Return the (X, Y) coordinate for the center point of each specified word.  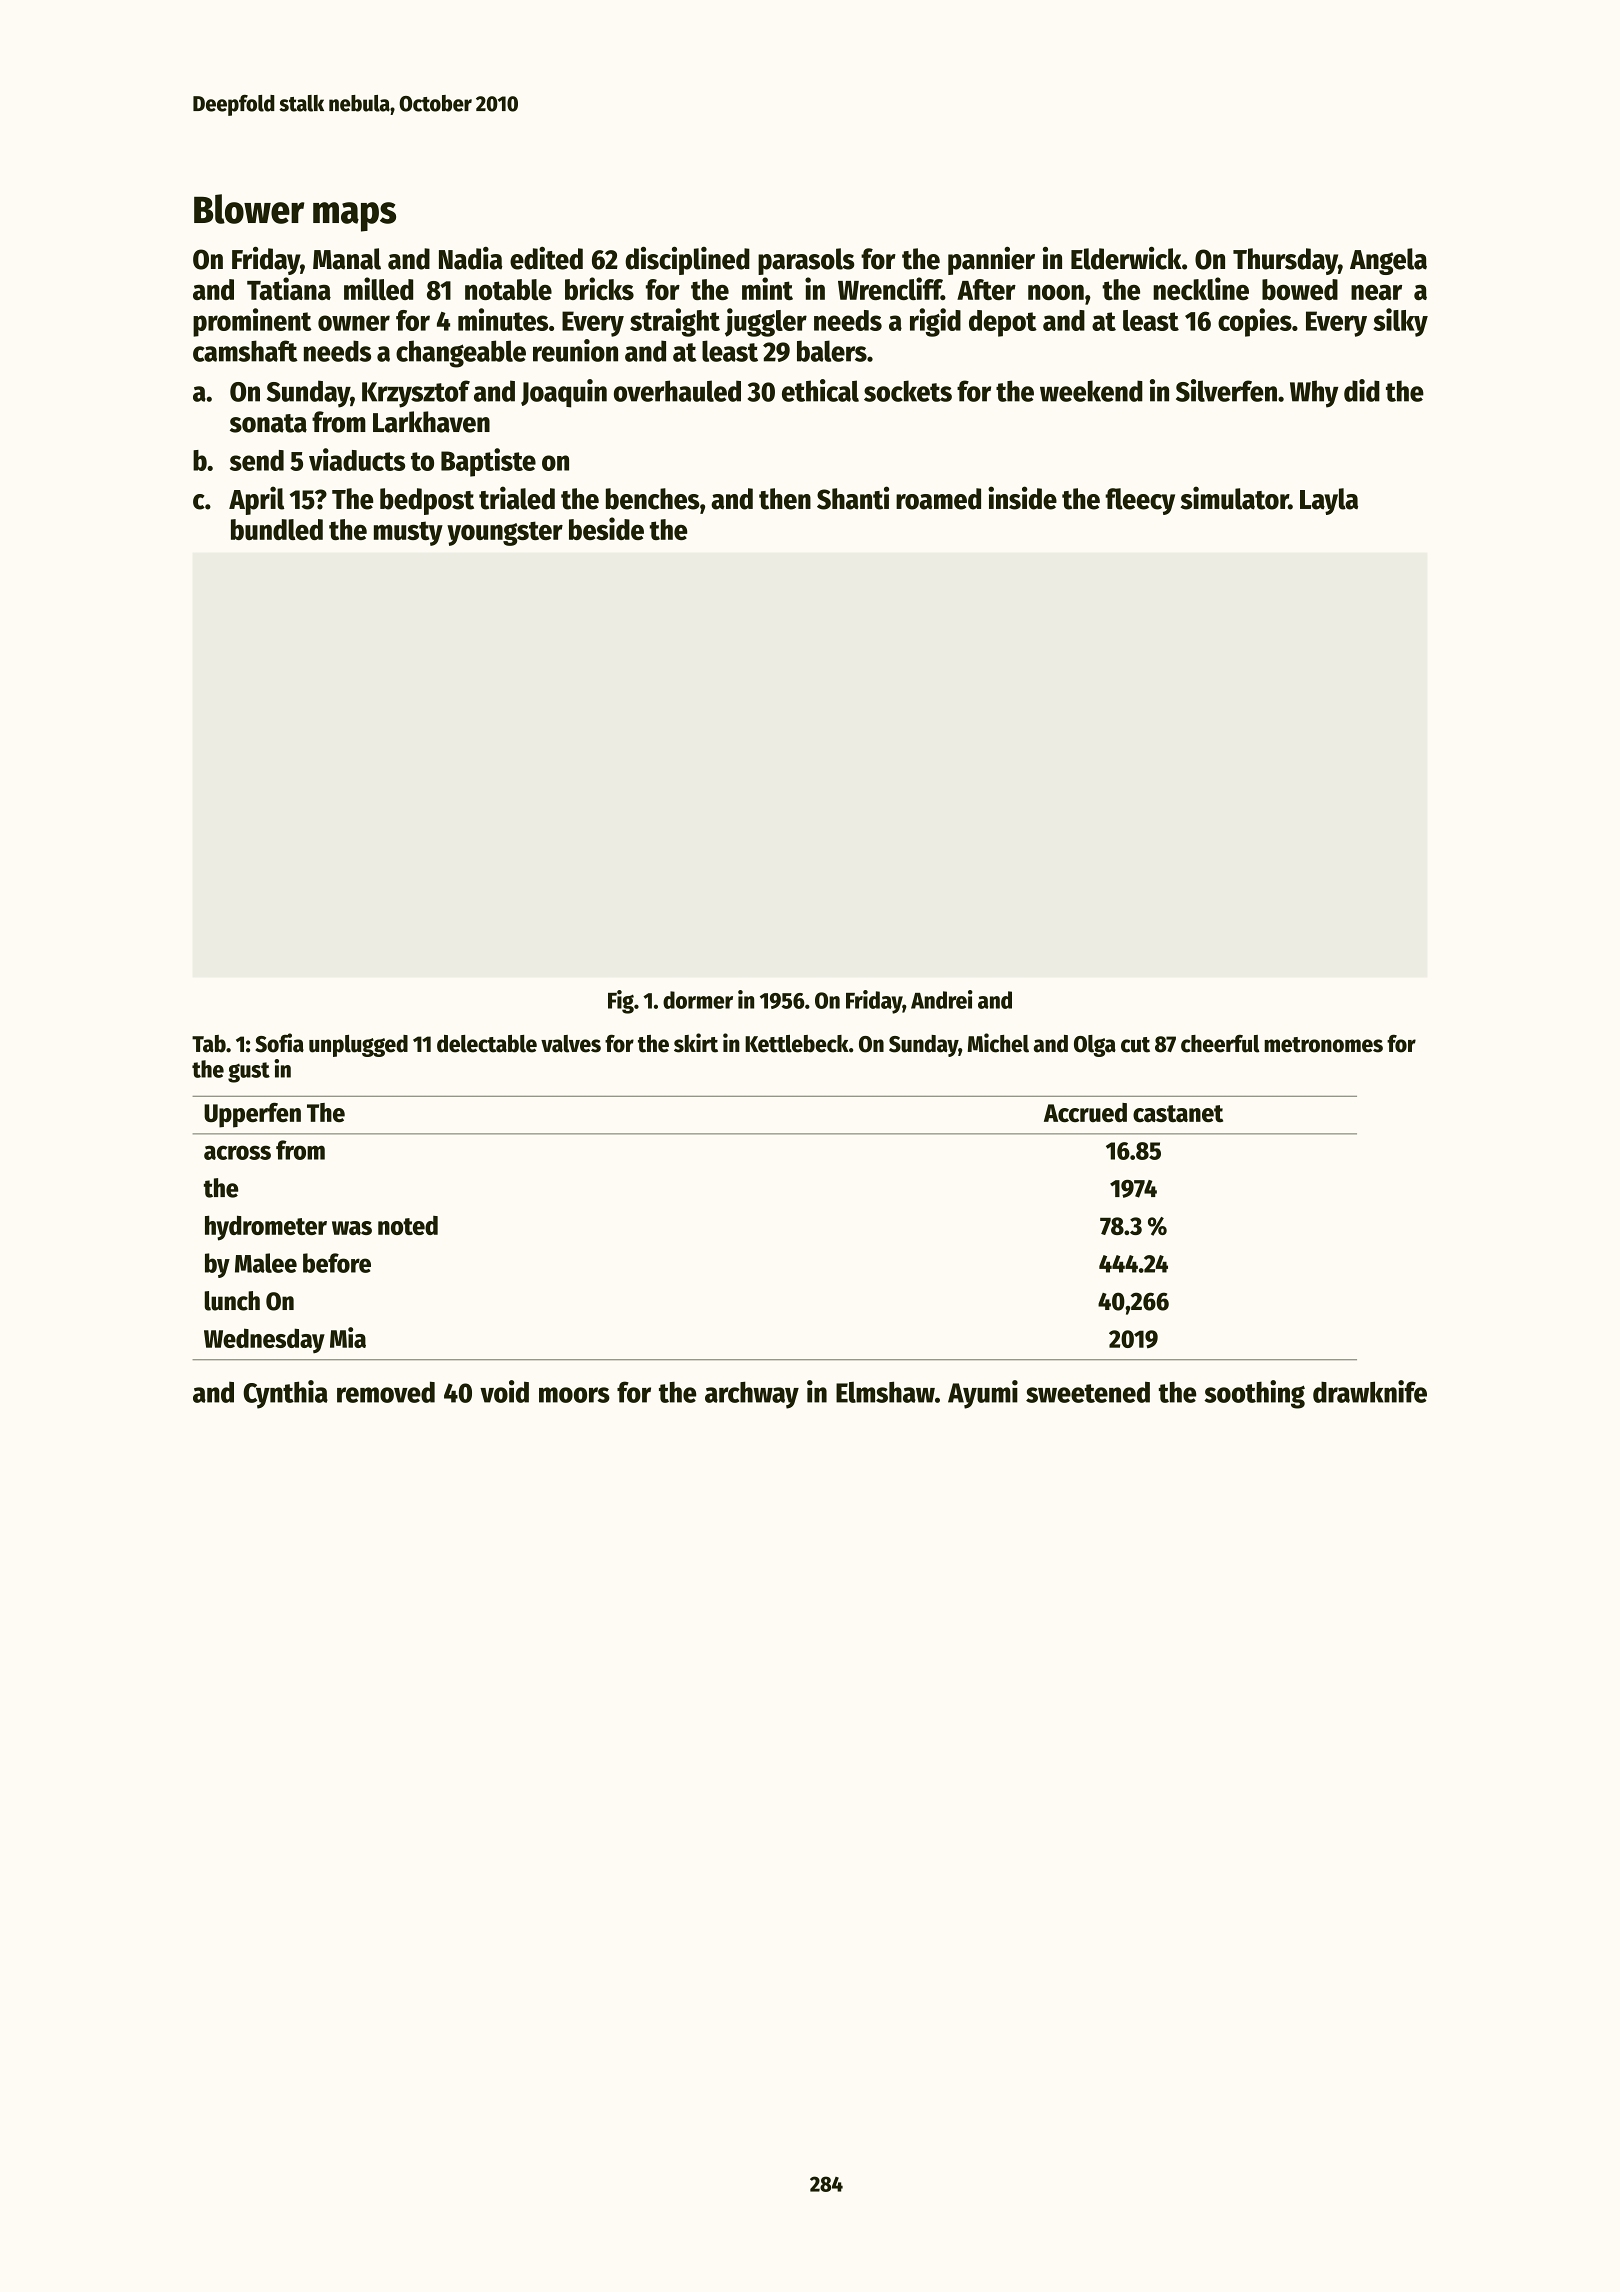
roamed (938, 499)
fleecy (1140, 501)
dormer (698, 1000)
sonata (268, 423)
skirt (696, 1043)
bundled (277, 529)
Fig (621, 1002)
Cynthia (285, 1394)
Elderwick (1126, 258)
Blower (249, 209)
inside (1022, 498)
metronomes (1323, 1045)
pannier (991, 261)
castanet (1178, 1113)
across (237, 1152)
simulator (1235, 498)
